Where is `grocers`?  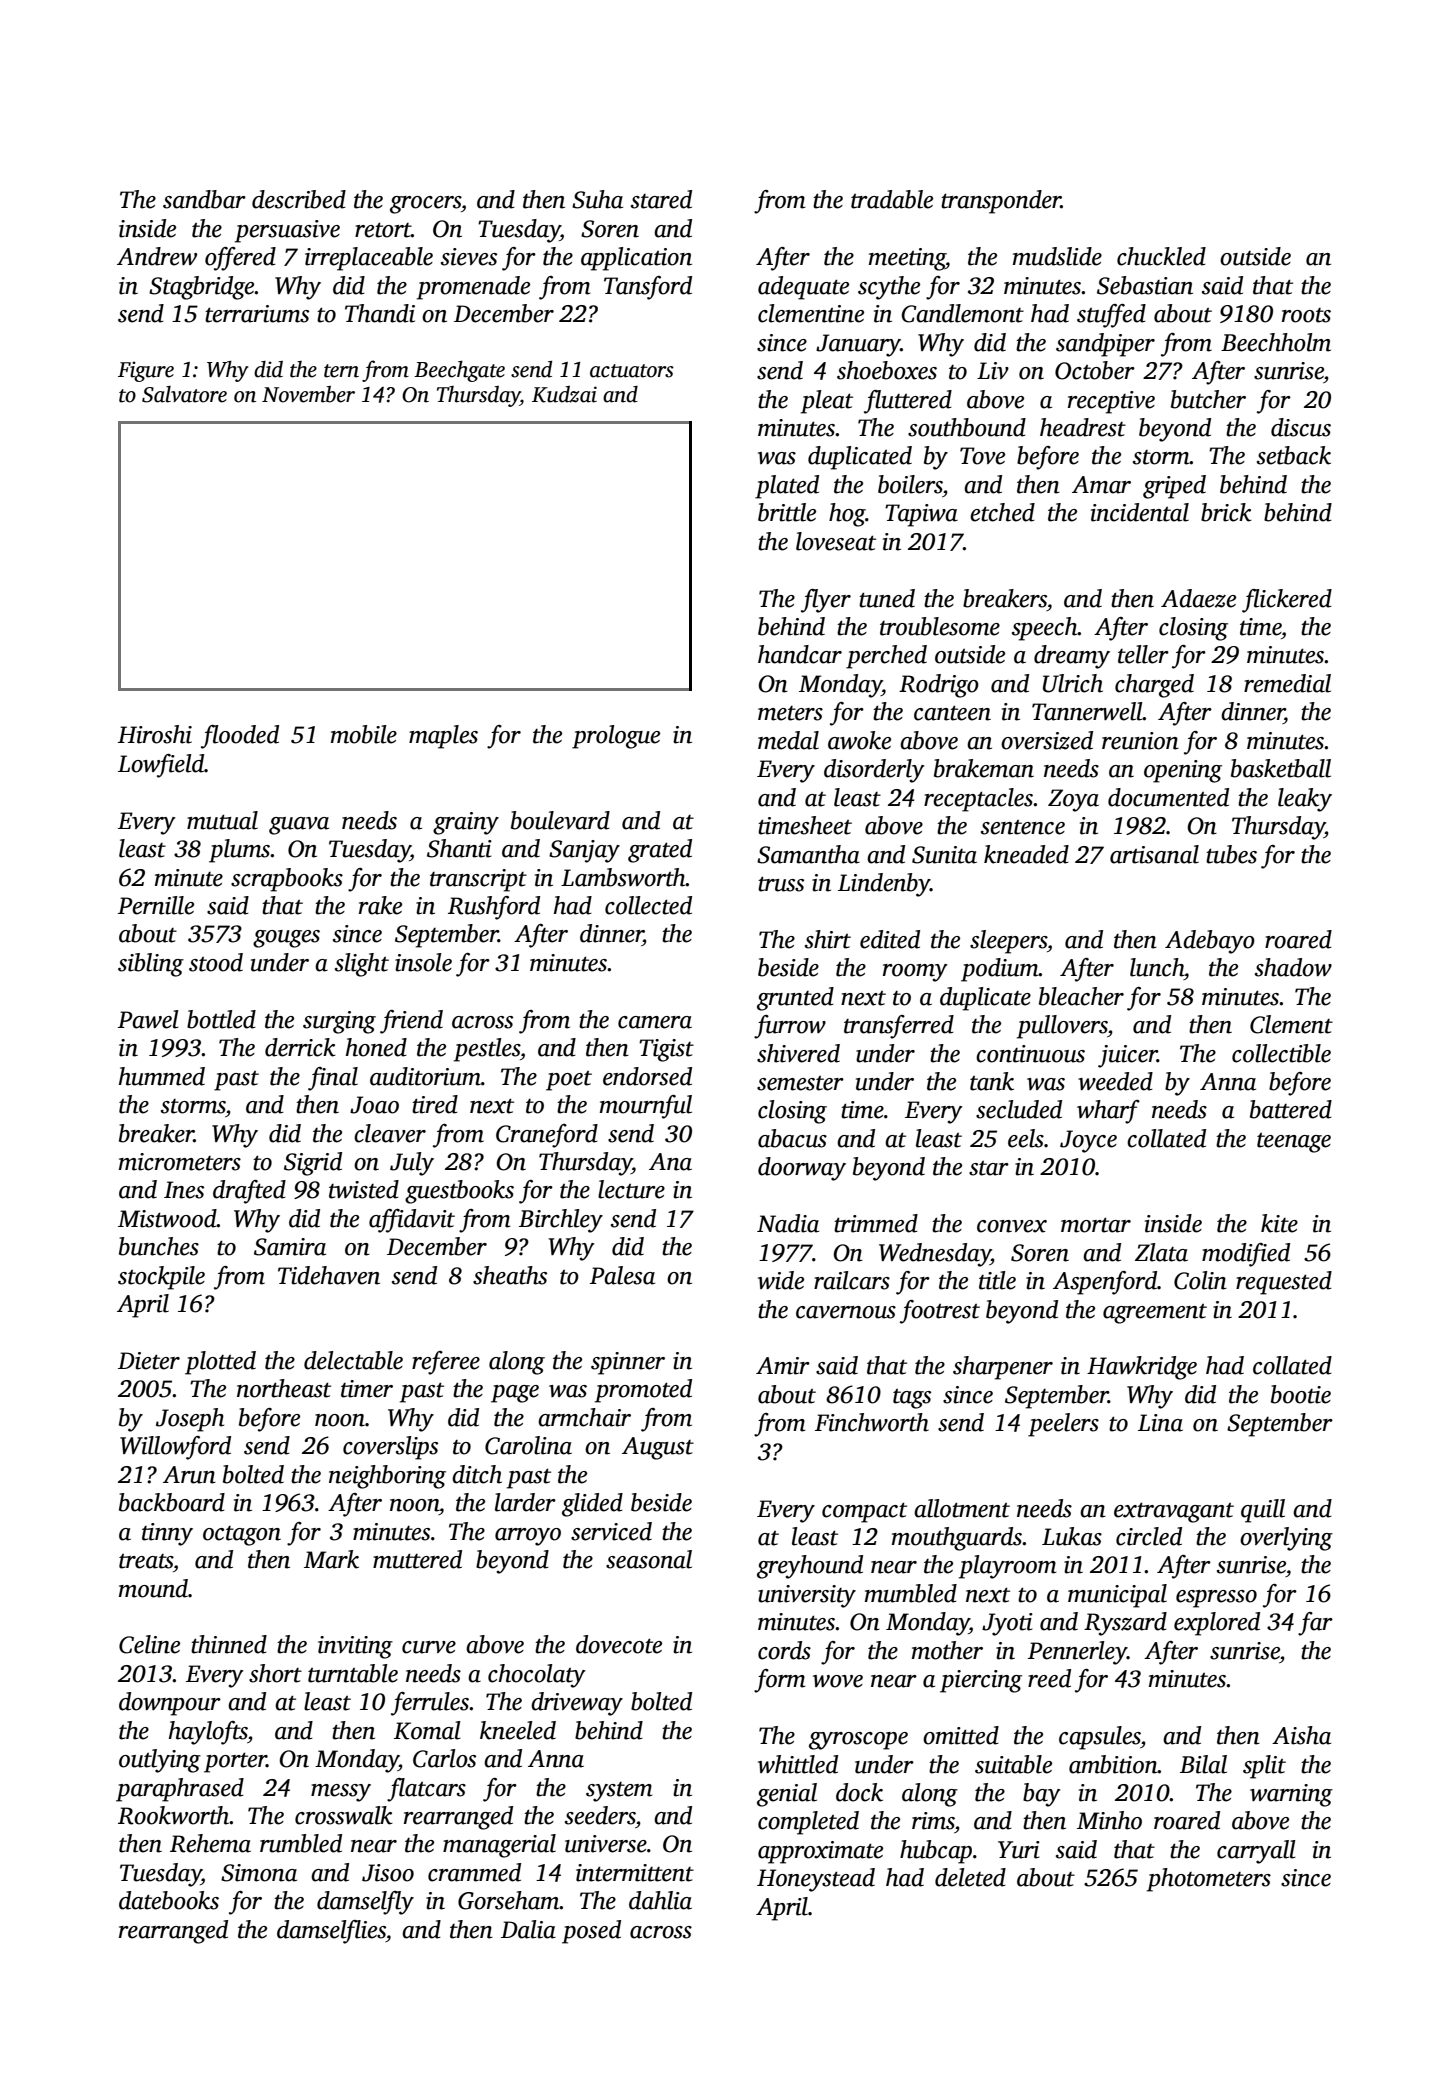
grocers is located at coordinates (425, 205).
